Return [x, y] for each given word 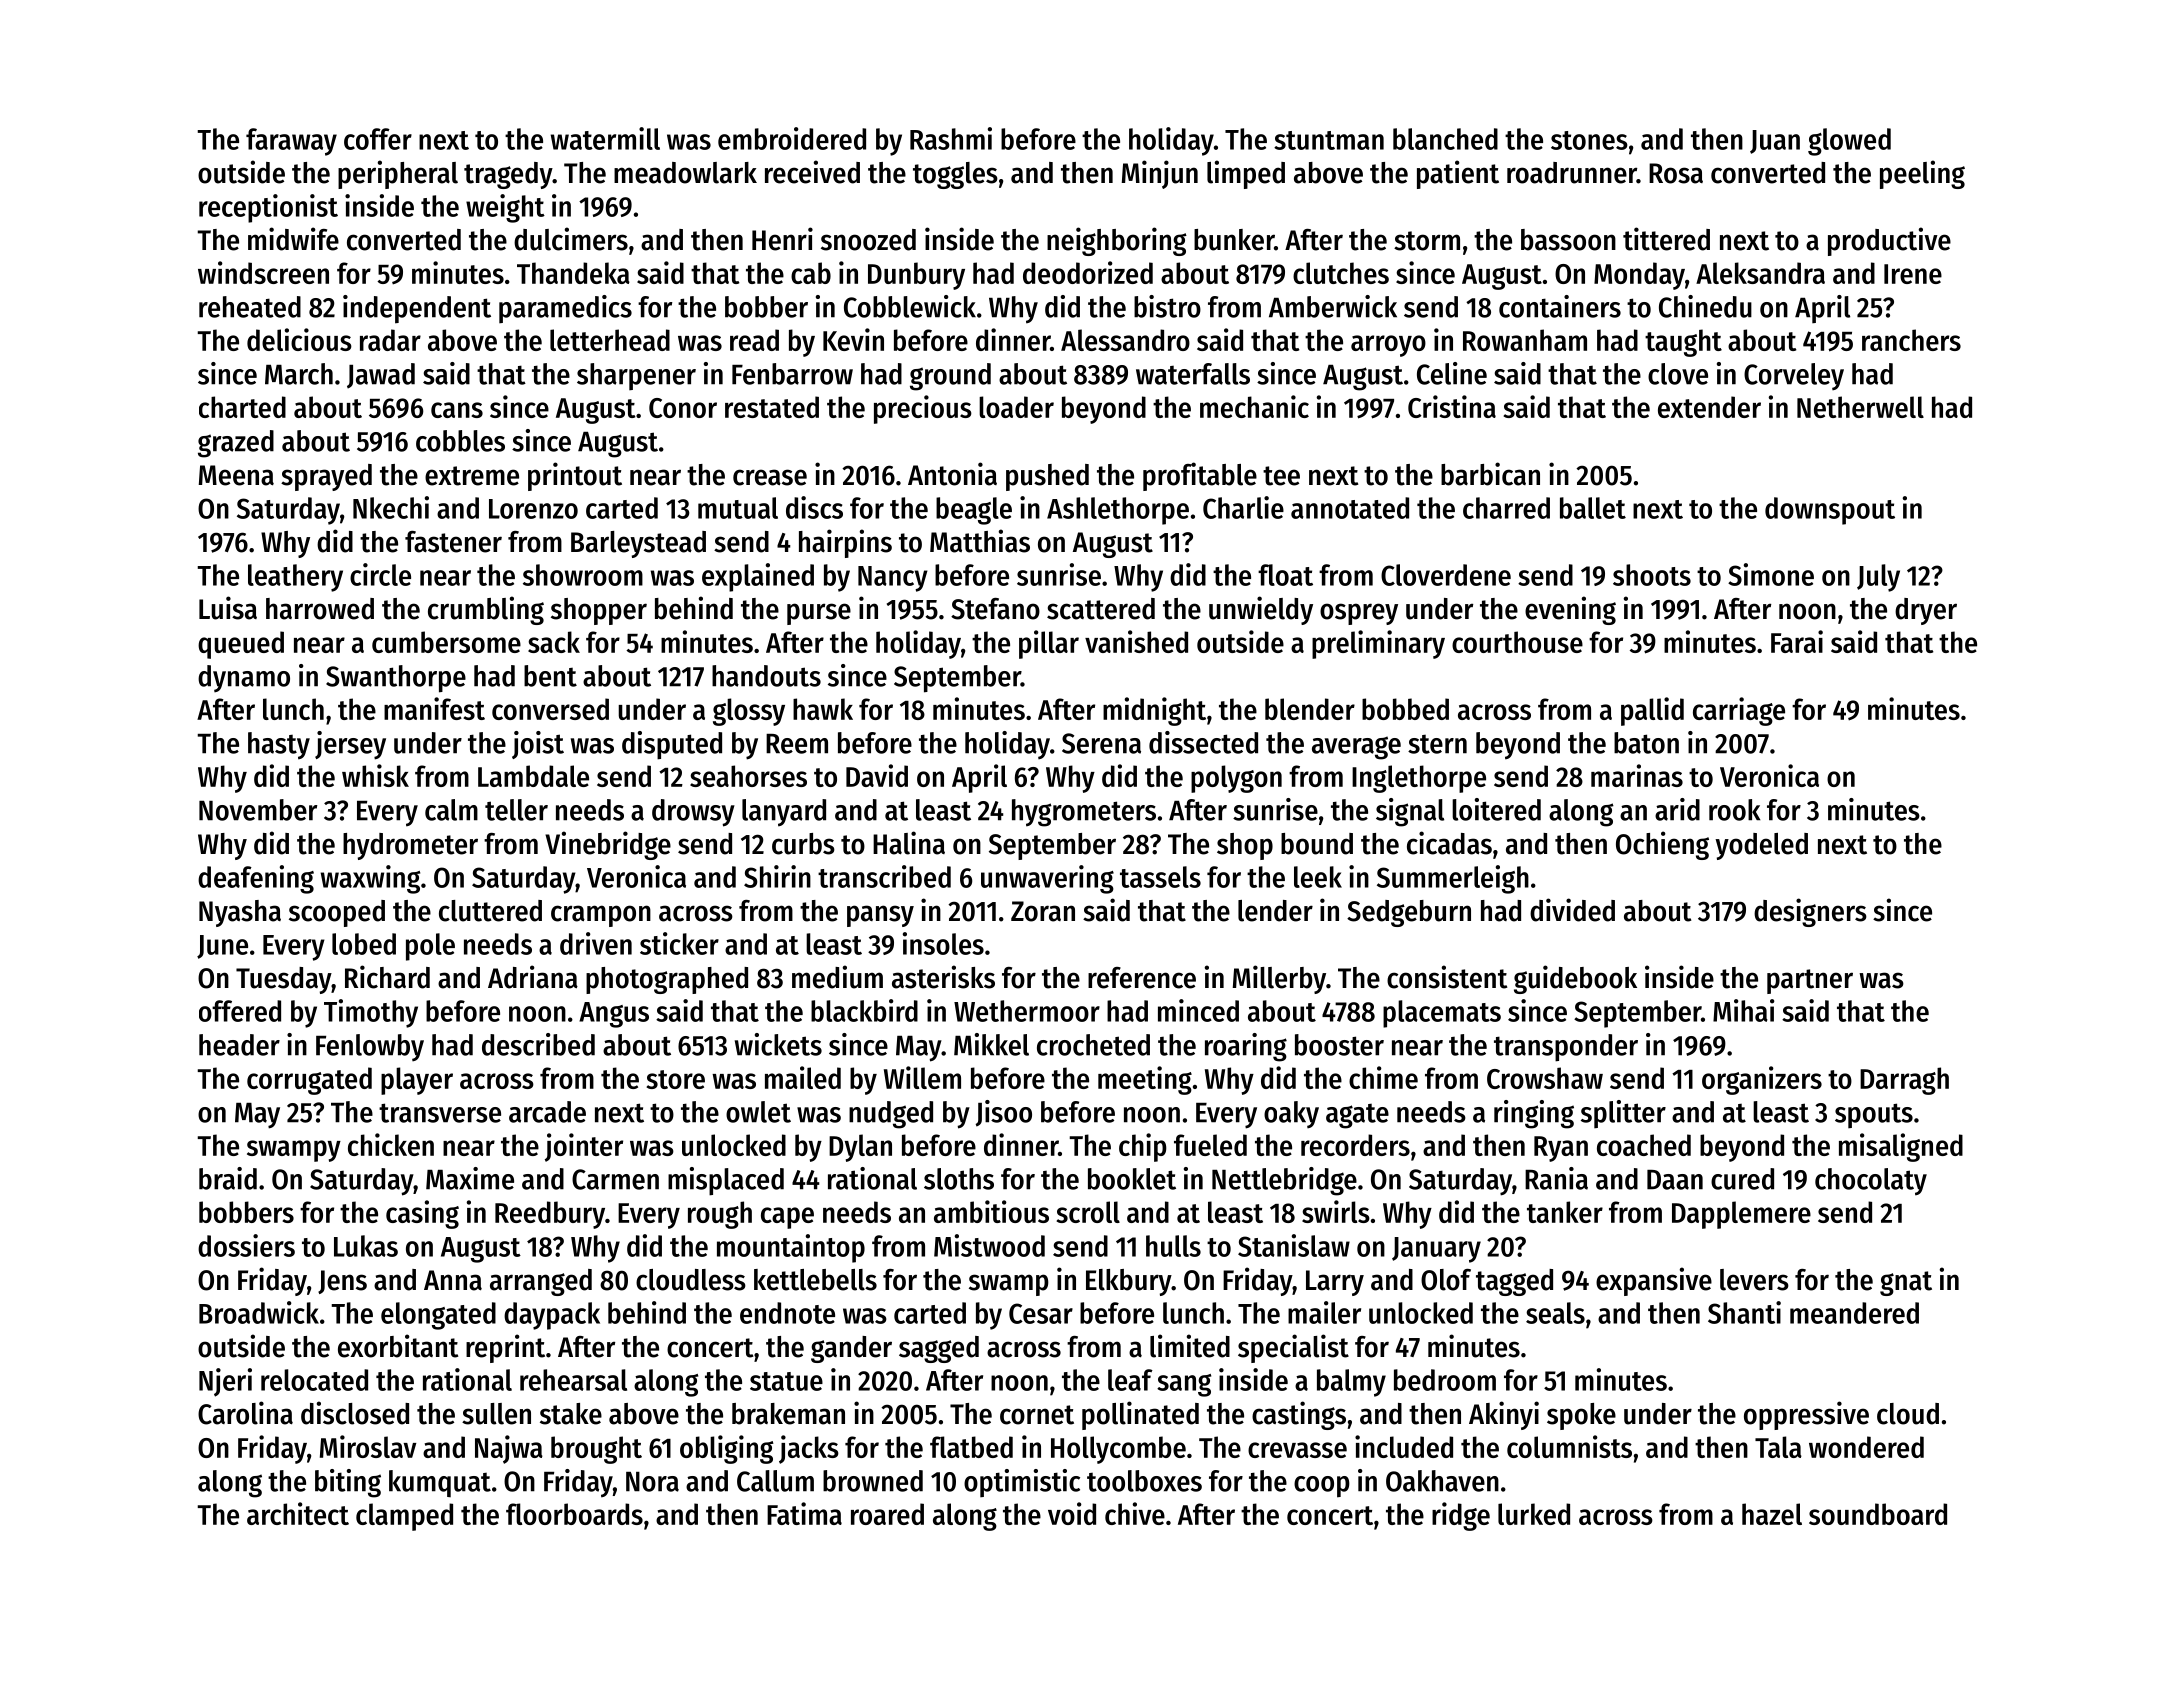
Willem [922, 1077]
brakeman [788, 1414]
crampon [601, 916]
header [239, 1045]
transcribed [884, 876]
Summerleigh [1453, 879]
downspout [1830, 511]
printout [575, 476]
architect [298, 1513]
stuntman [1329, 140]
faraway [291, 142]
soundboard [1878, 1514]
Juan [1775, 142]
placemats [1442, 1014]
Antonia [952, 474]
